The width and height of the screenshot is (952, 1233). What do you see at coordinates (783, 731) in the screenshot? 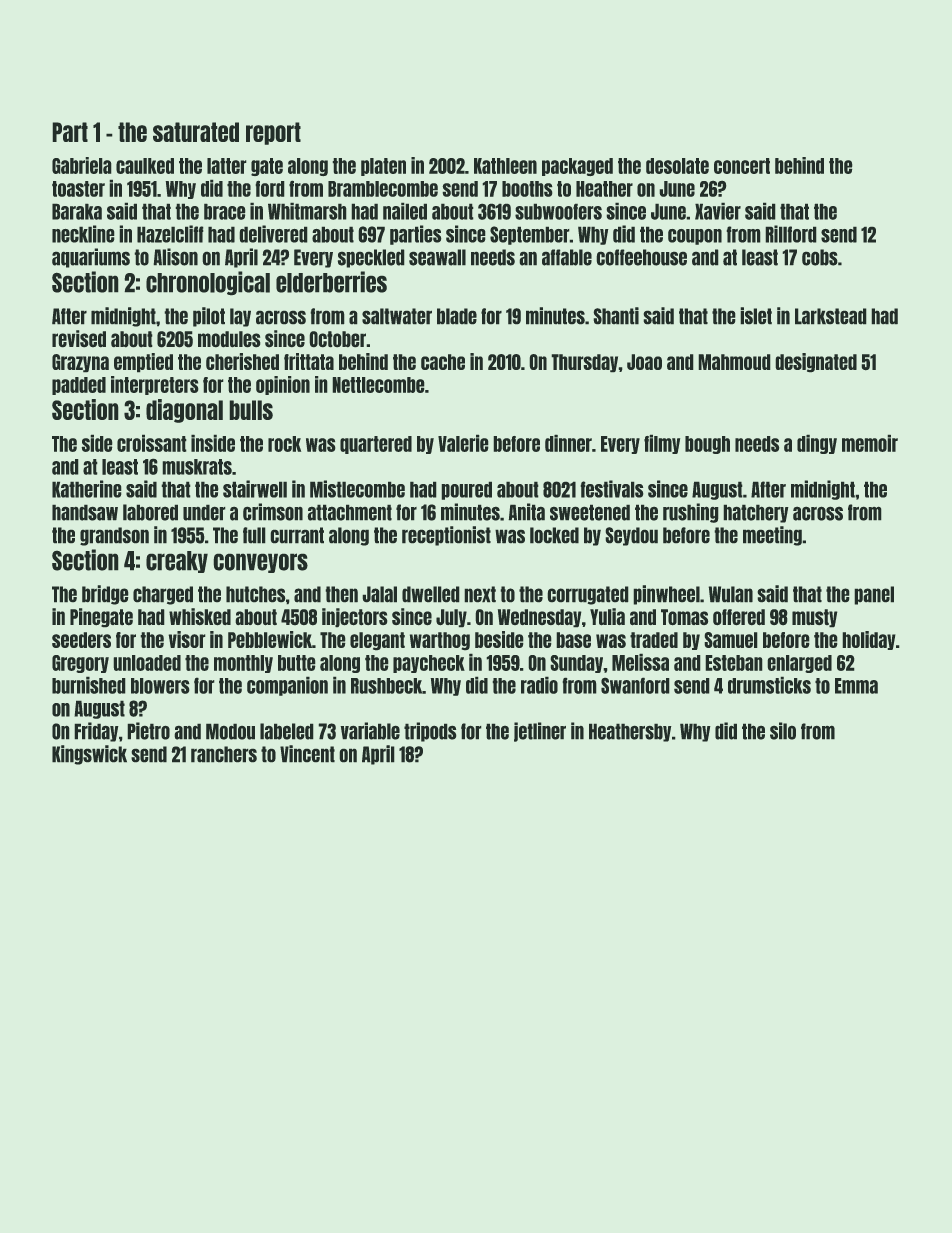
I see `silo` at bounding box center [783, 731].
